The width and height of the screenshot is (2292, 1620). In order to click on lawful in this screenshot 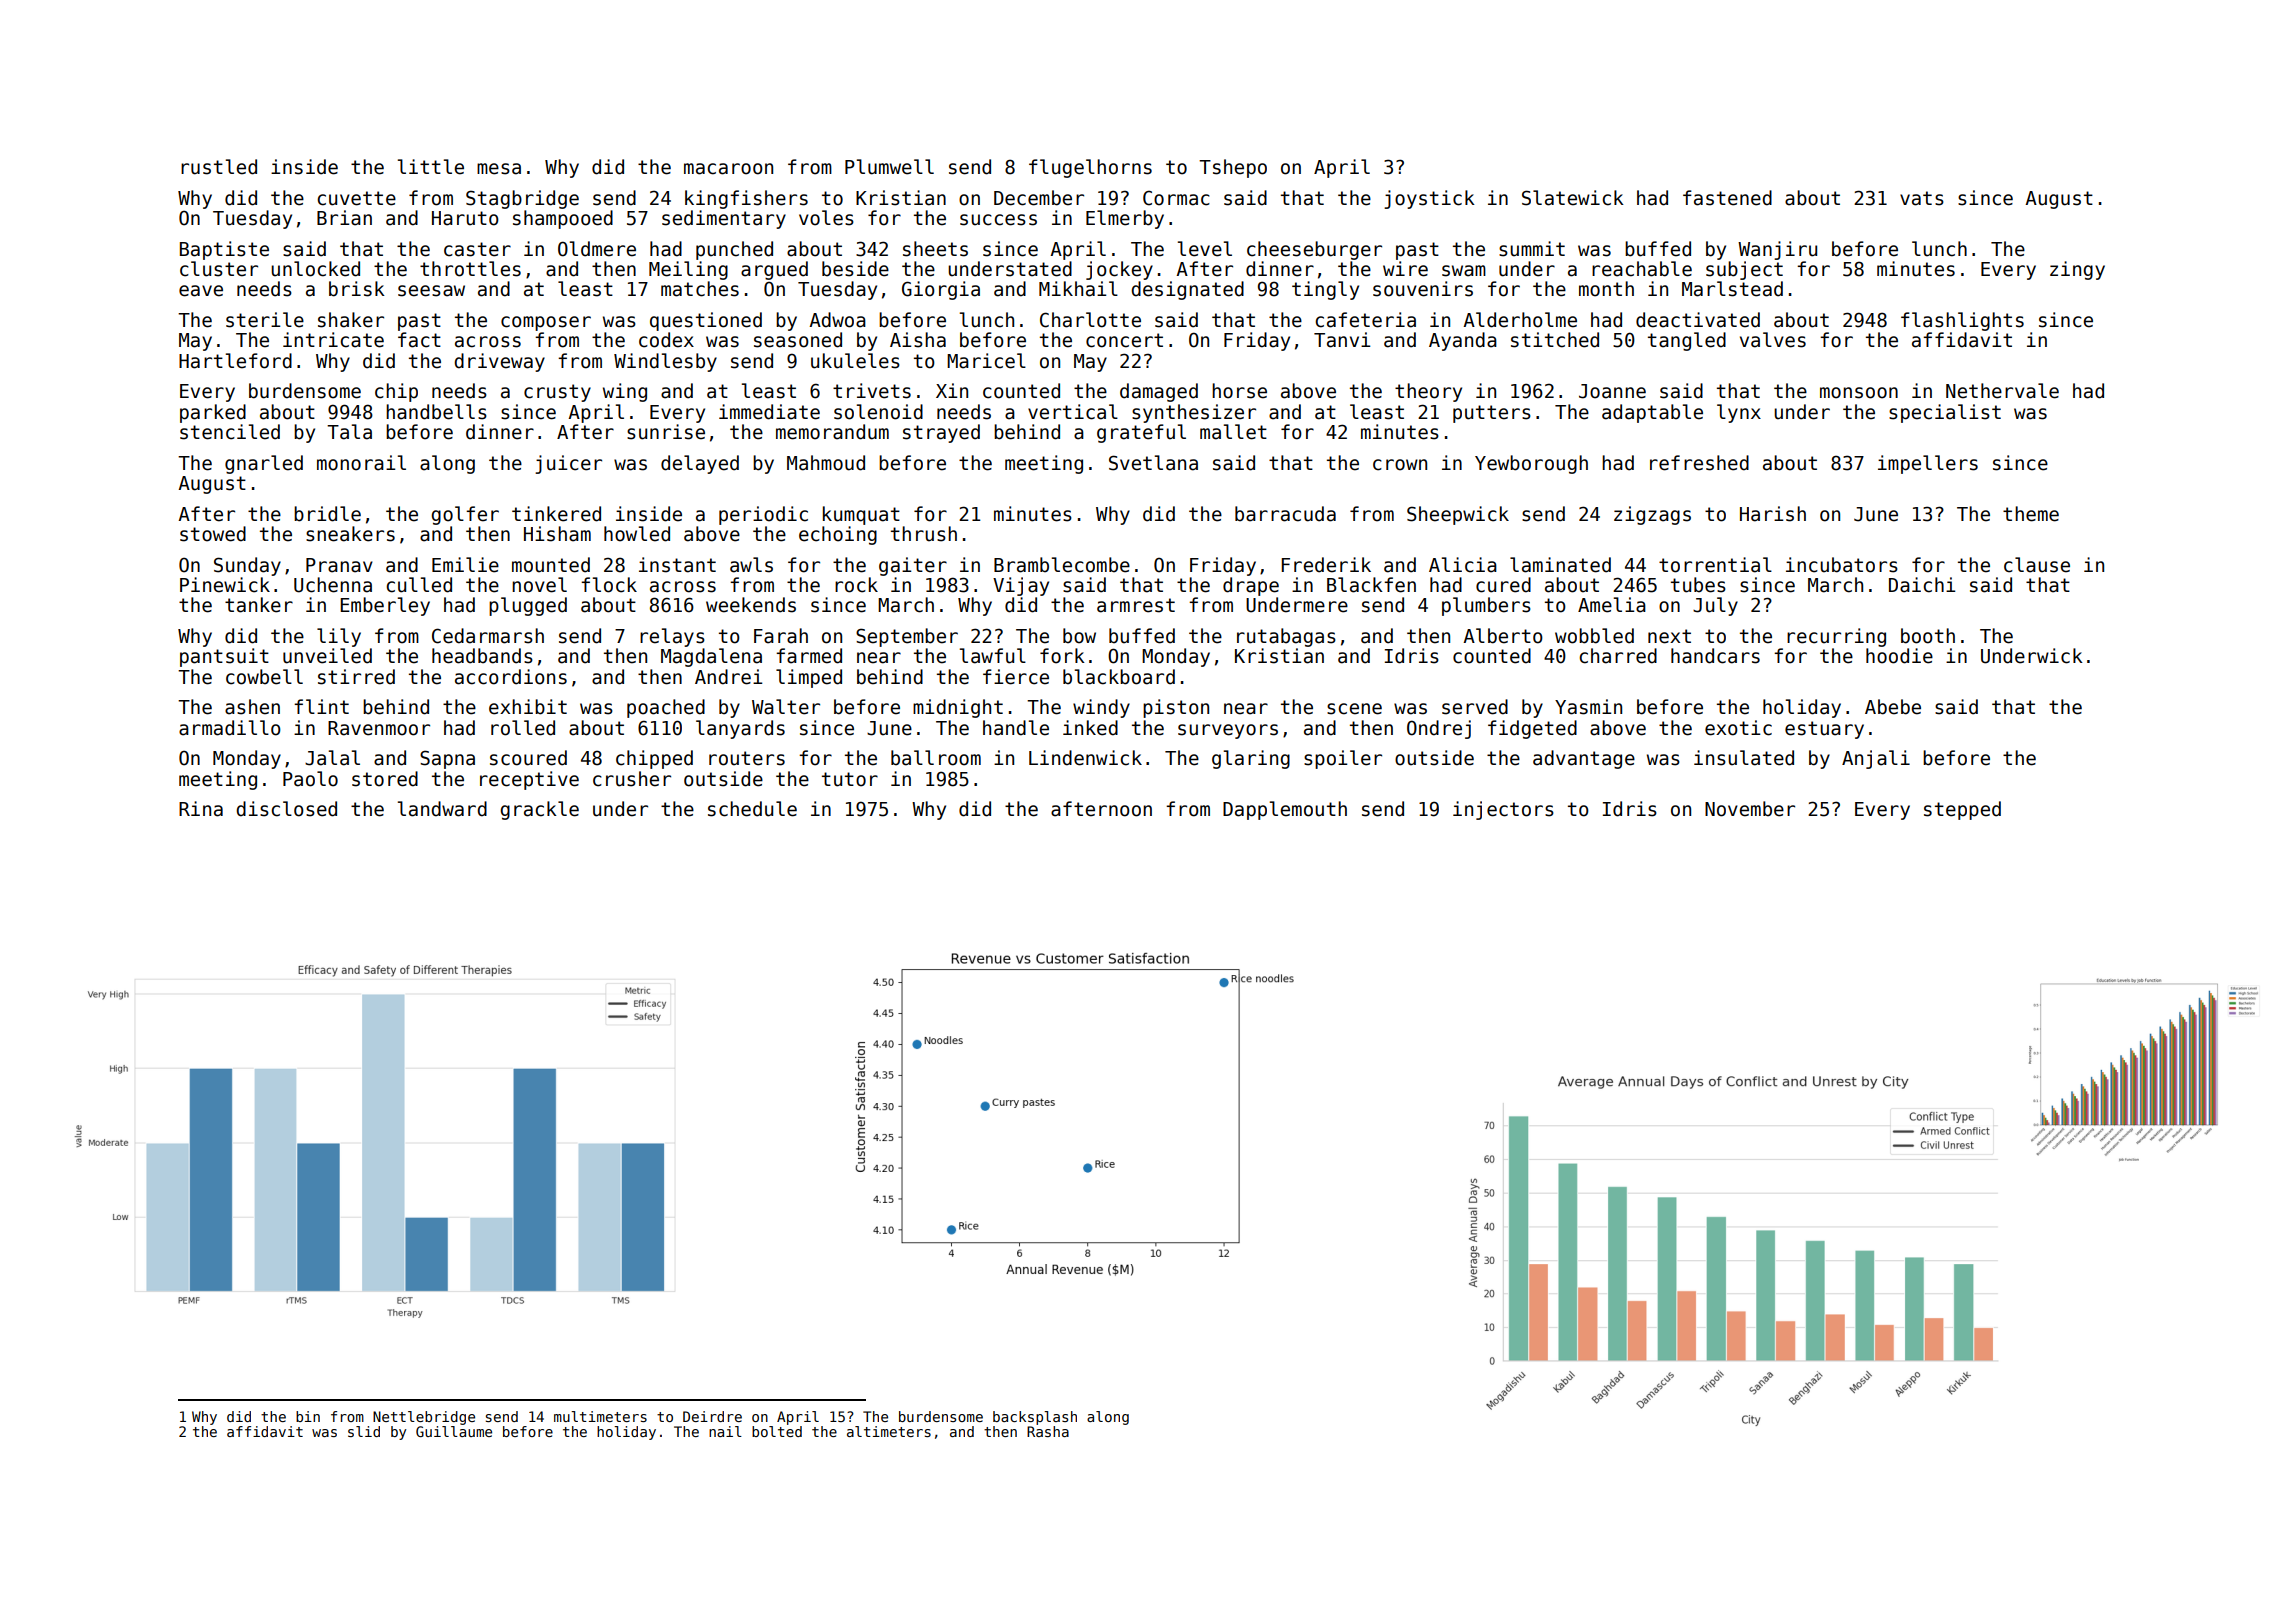, I will do `click(993, 656)`.
